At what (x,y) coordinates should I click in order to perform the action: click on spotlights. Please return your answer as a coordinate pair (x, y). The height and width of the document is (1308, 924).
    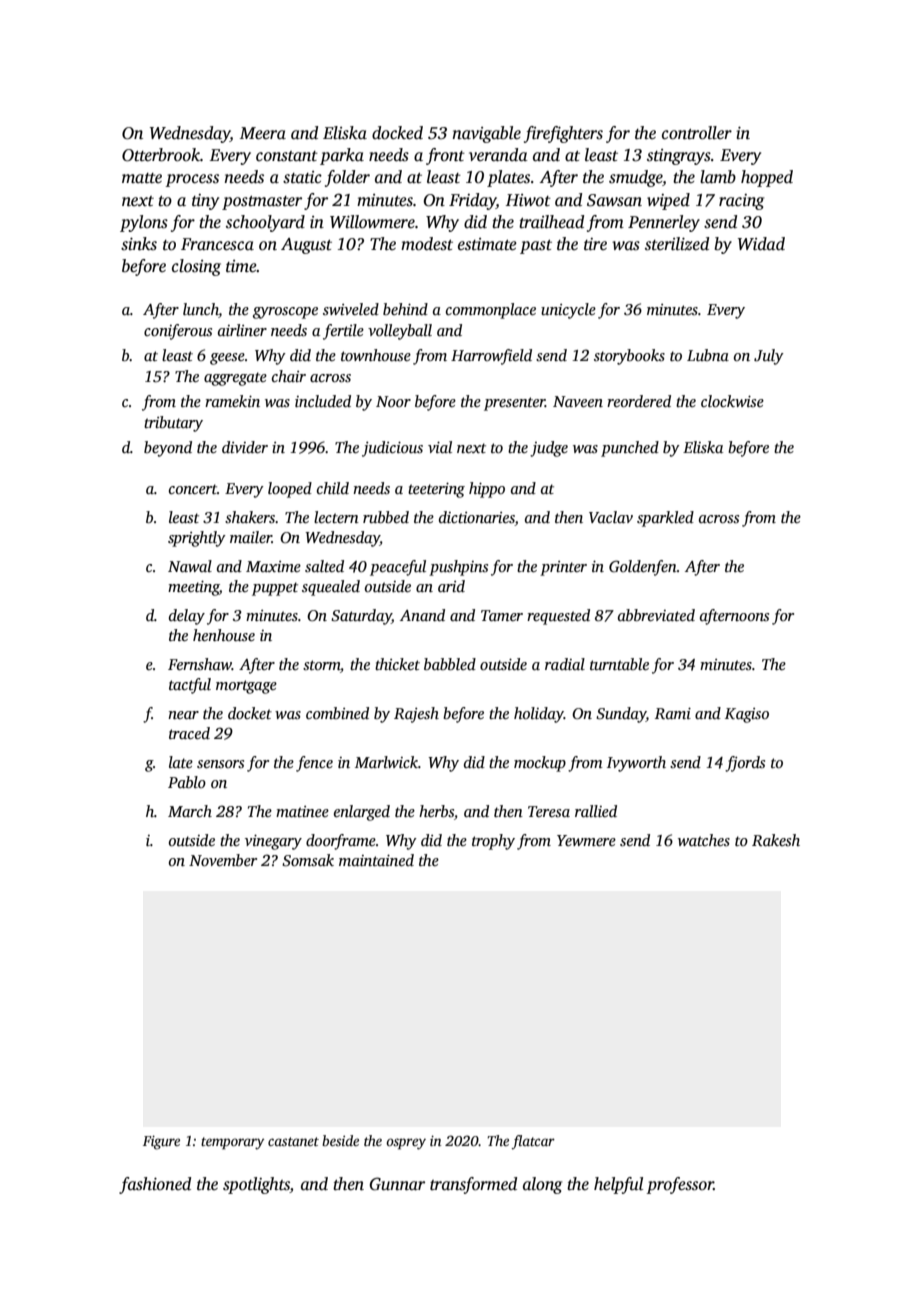
    Looking at the image, I should click on (256, 1185).
